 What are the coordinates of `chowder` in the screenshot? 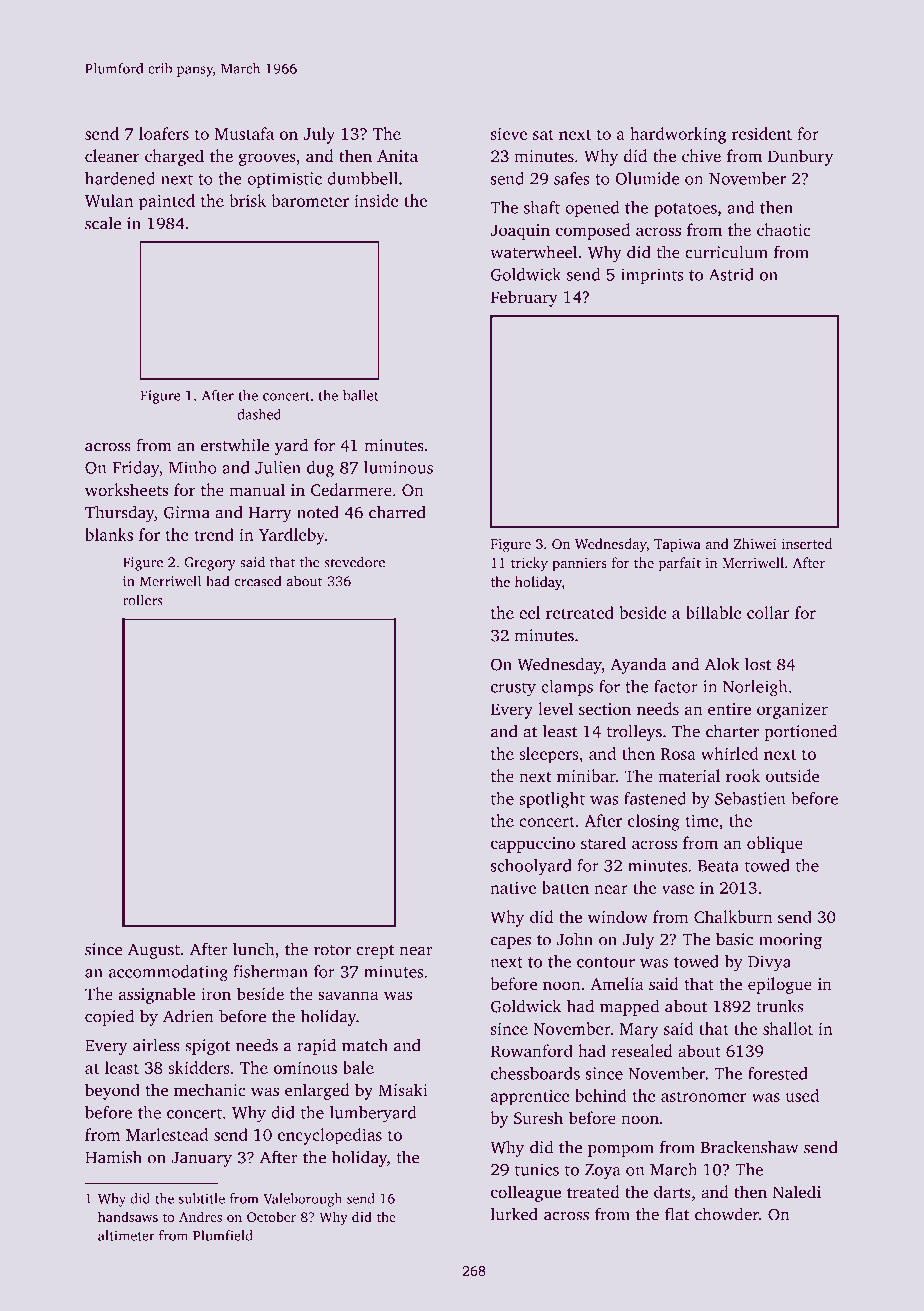 It's located at (727, 1214).
